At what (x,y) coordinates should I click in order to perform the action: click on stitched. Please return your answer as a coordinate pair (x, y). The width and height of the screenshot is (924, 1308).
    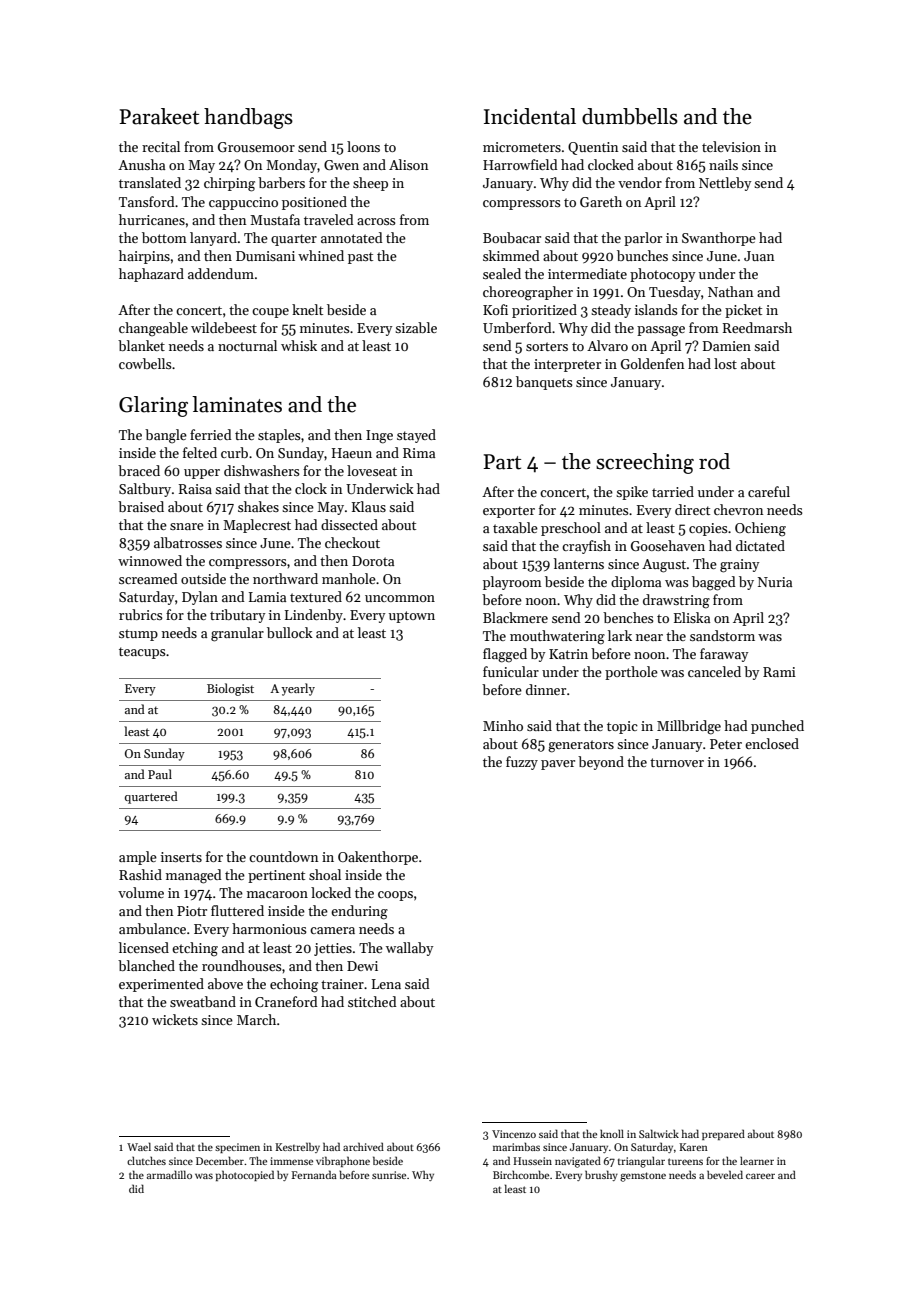
    Looking at the image, I should click on (372, 1001).
